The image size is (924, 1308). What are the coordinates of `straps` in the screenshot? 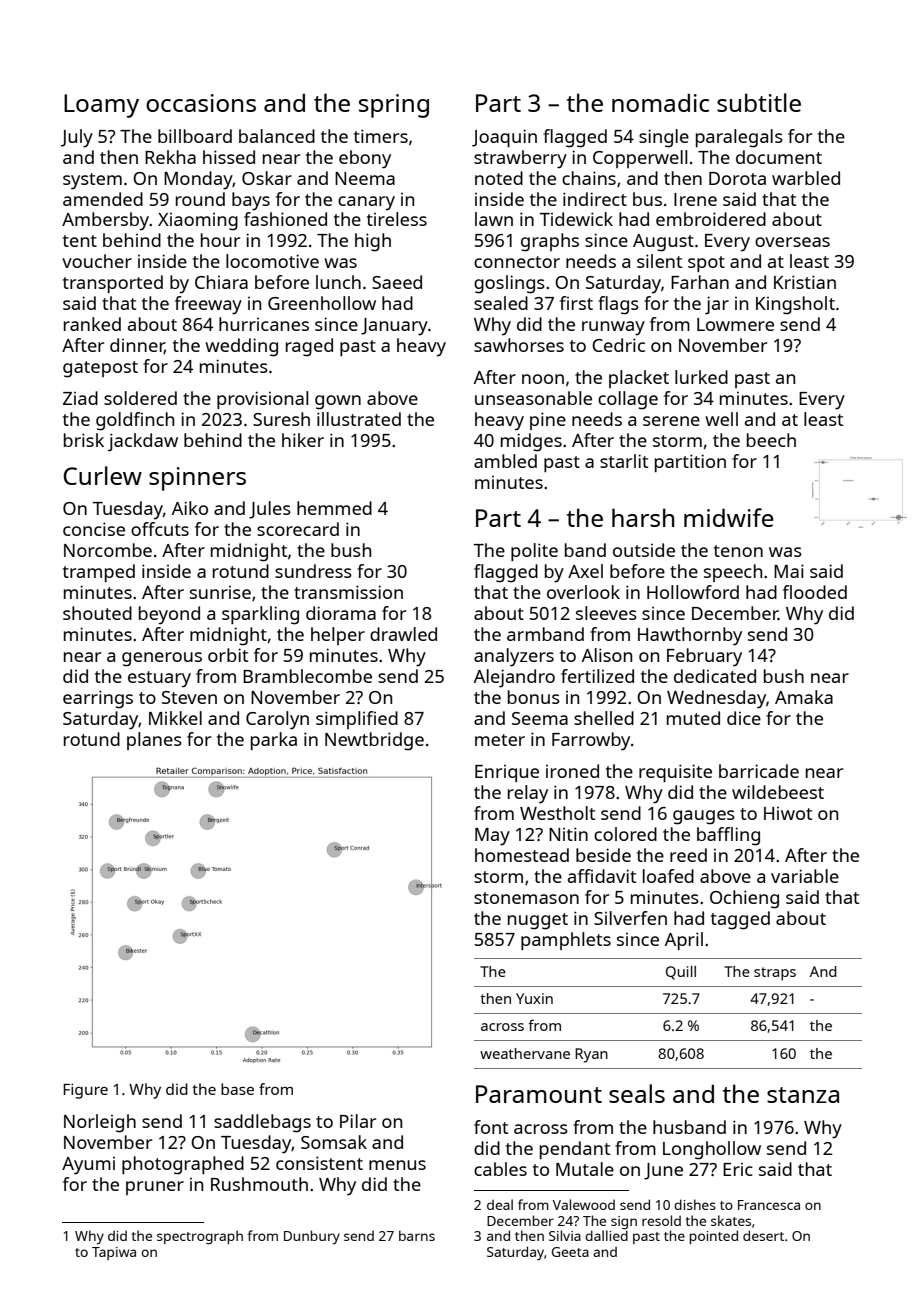 It's located at (775, 974).
